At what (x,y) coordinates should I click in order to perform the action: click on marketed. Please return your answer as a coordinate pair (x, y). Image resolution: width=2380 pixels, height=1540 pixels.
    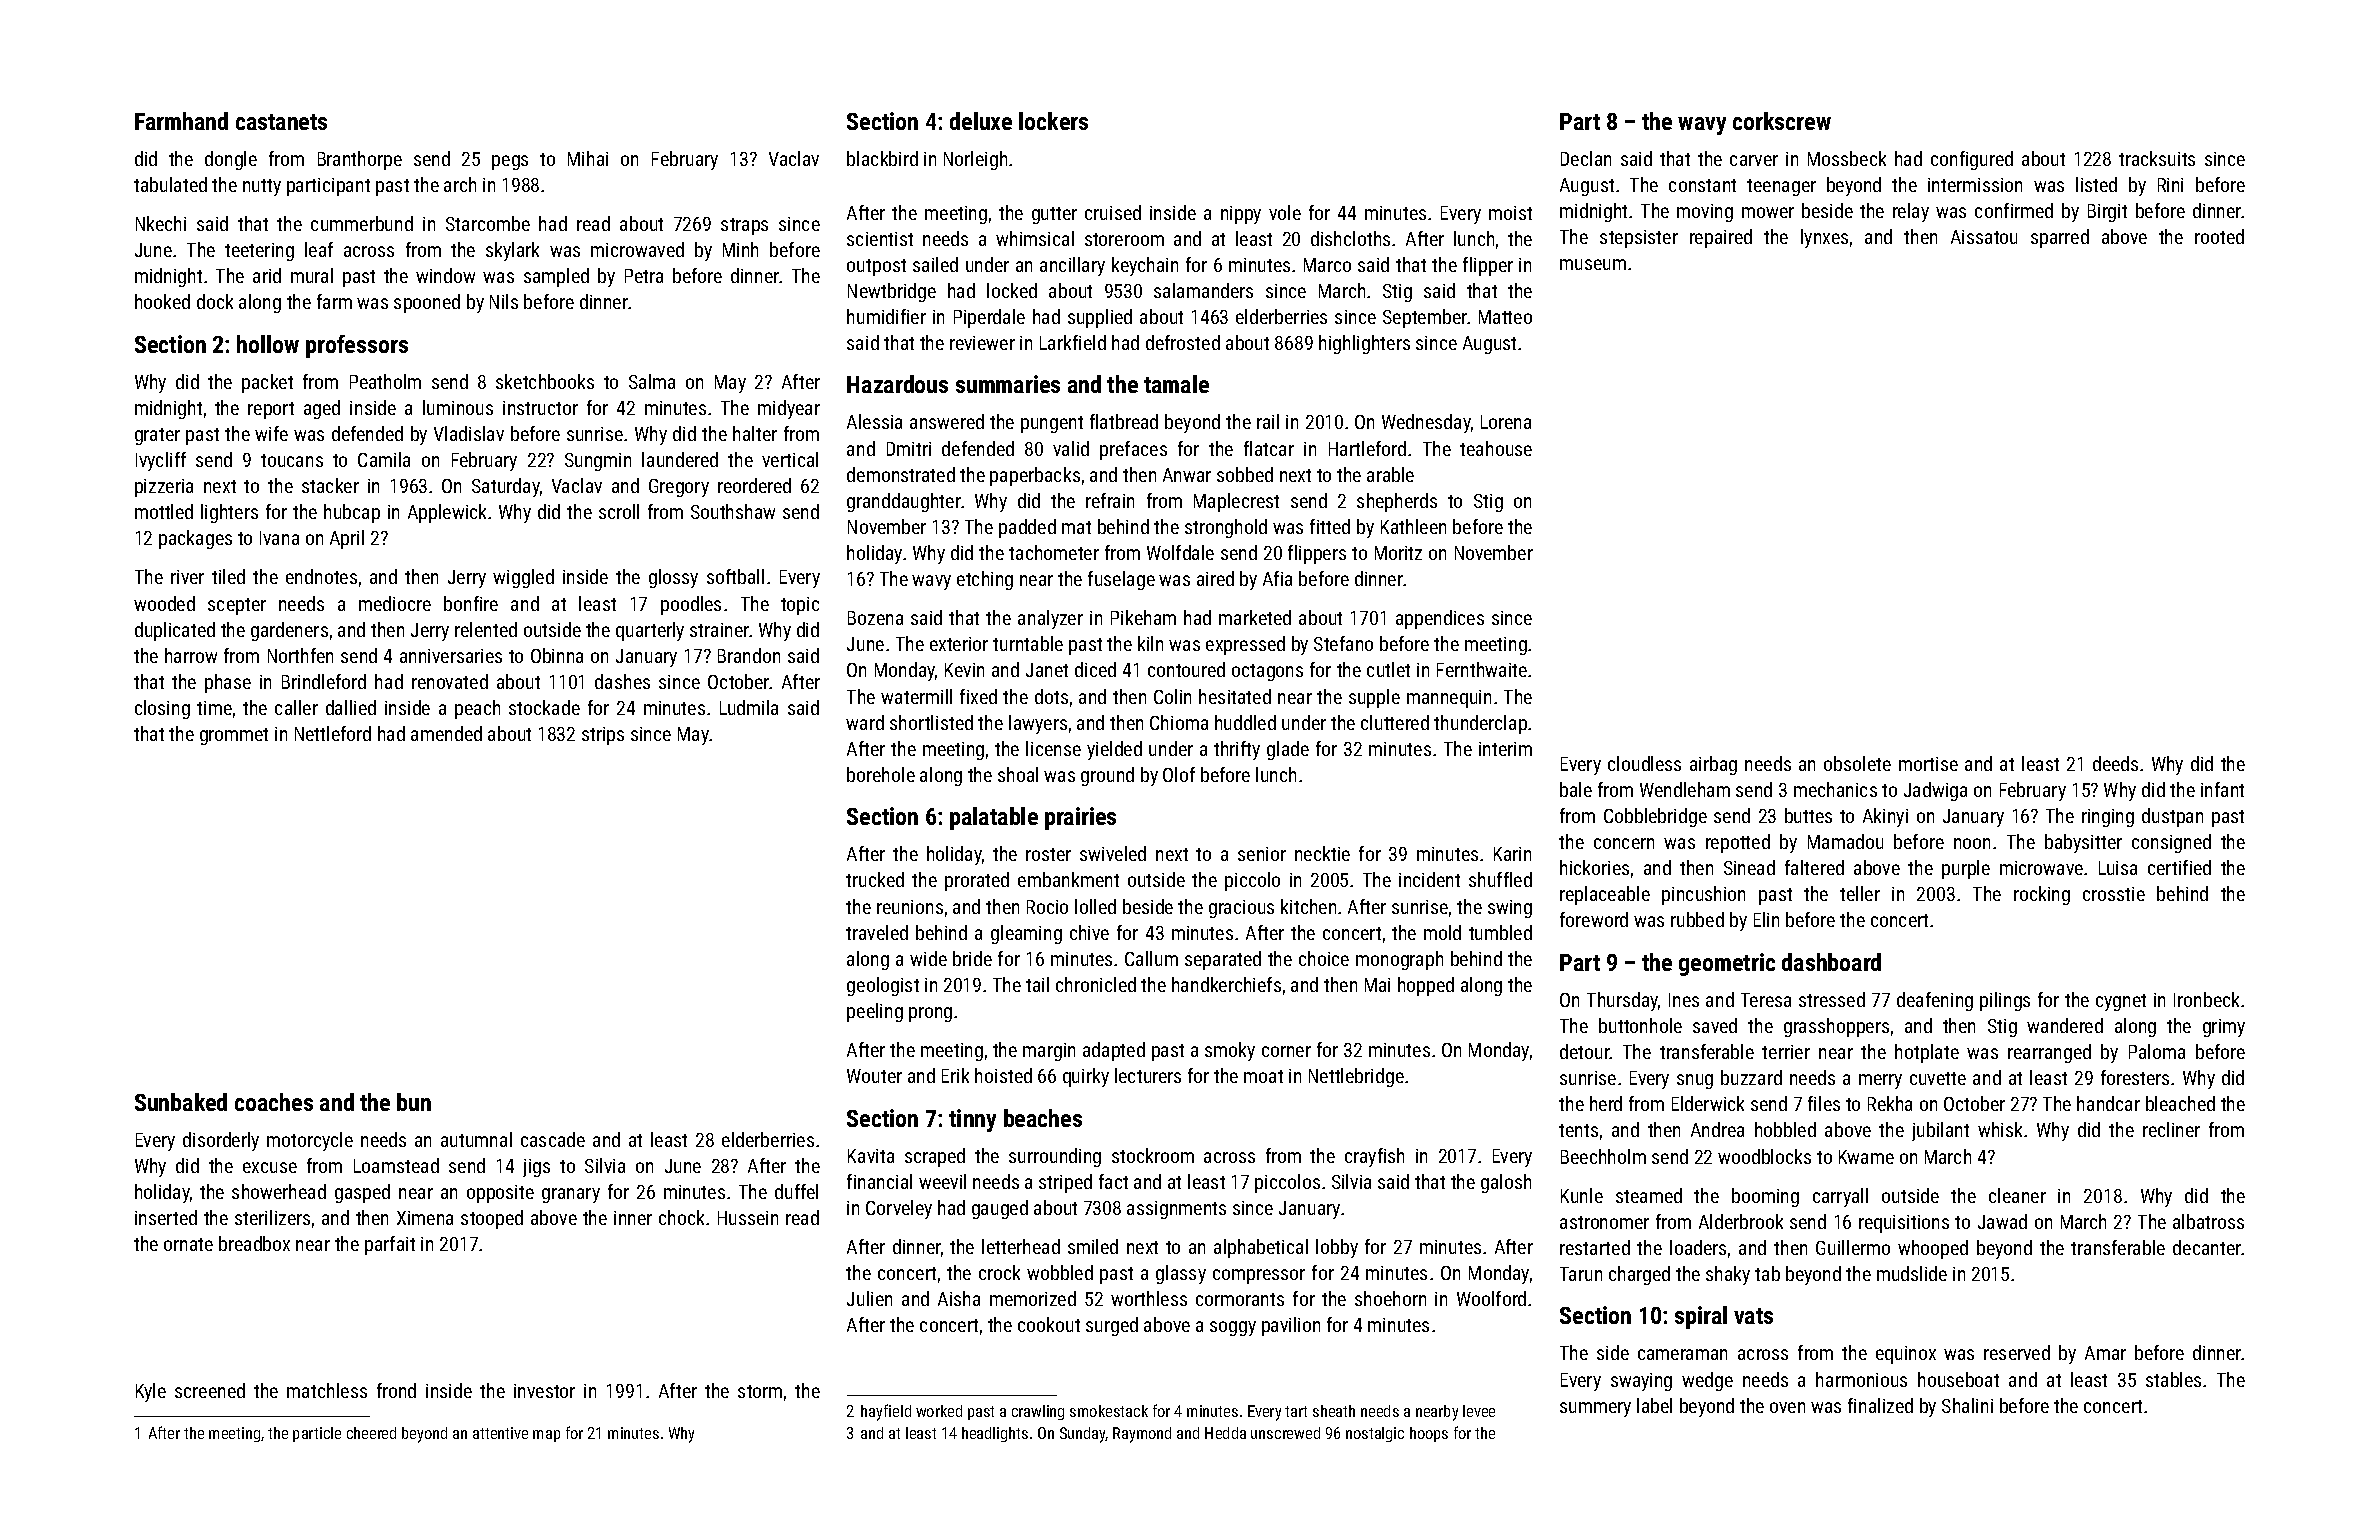
    Looking at the image, I should click on (1255, 617).
